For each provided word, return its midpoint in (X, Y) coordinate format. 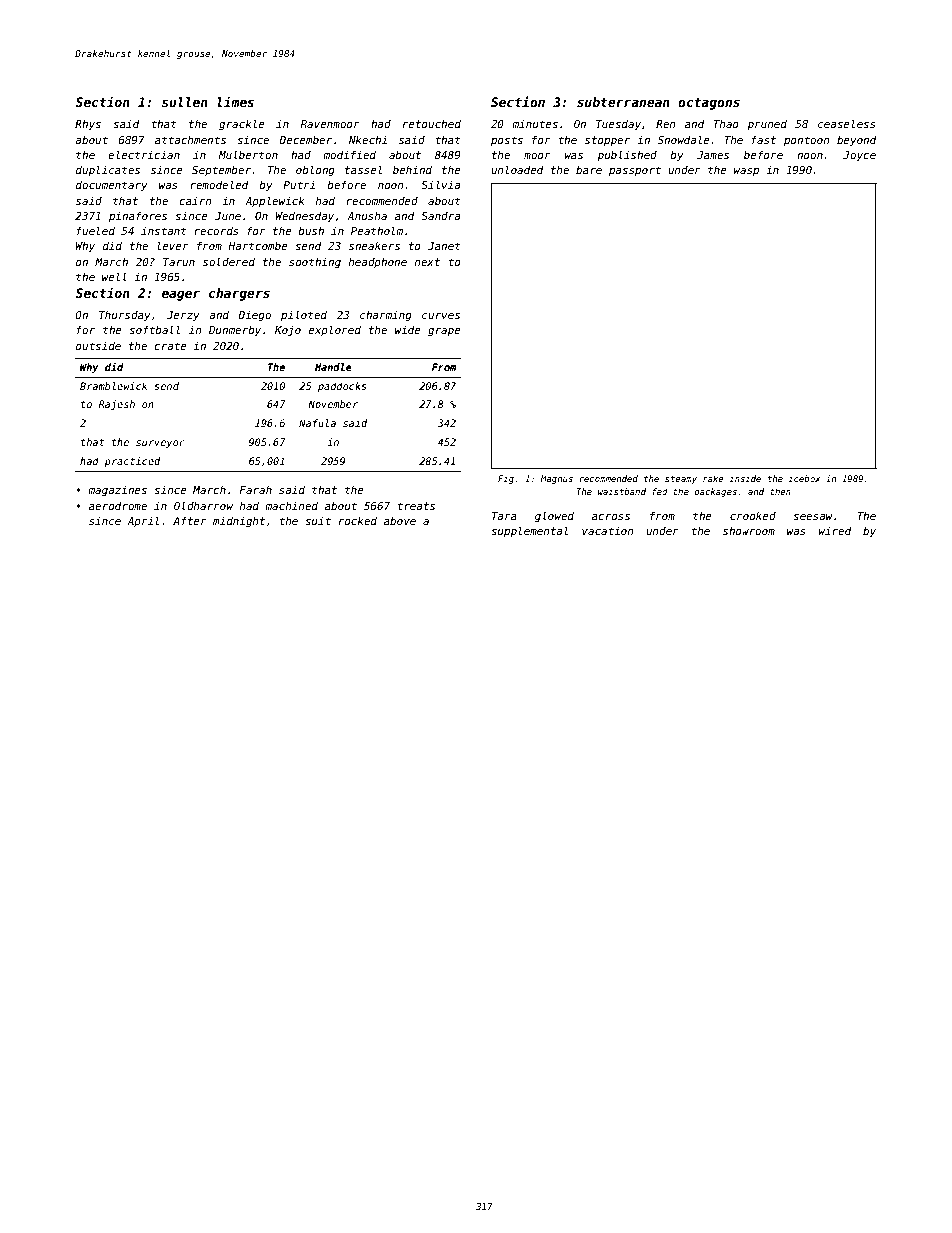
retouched (432, 123)
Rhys (88, 124)
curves (441, 316)
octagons (709, 104)
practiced (132, 462)
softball (154, 329)
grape (444, 332)
